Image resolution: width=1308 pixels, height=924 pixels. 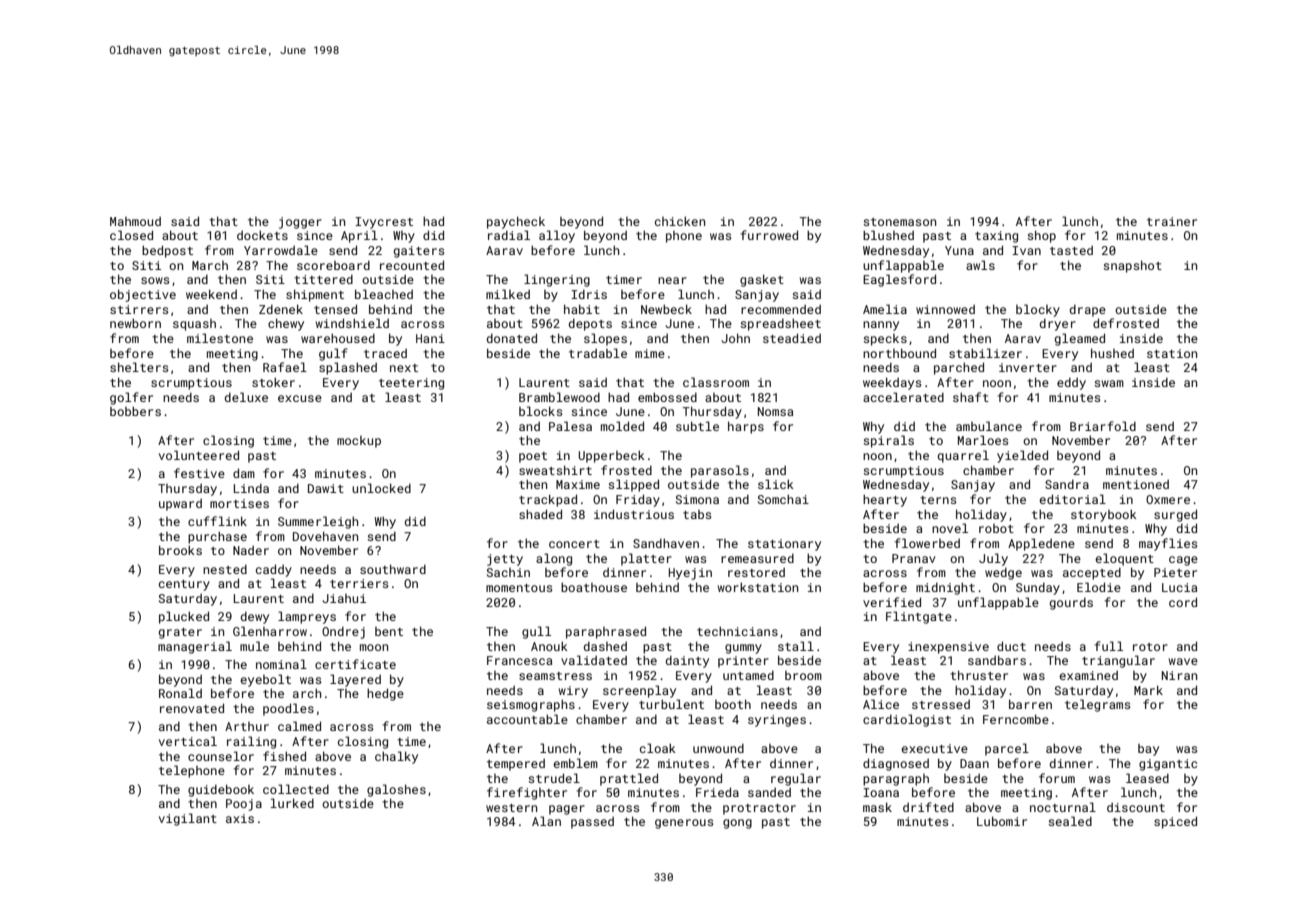 I want to click on mayflies, so click(x=1168, y=544).
